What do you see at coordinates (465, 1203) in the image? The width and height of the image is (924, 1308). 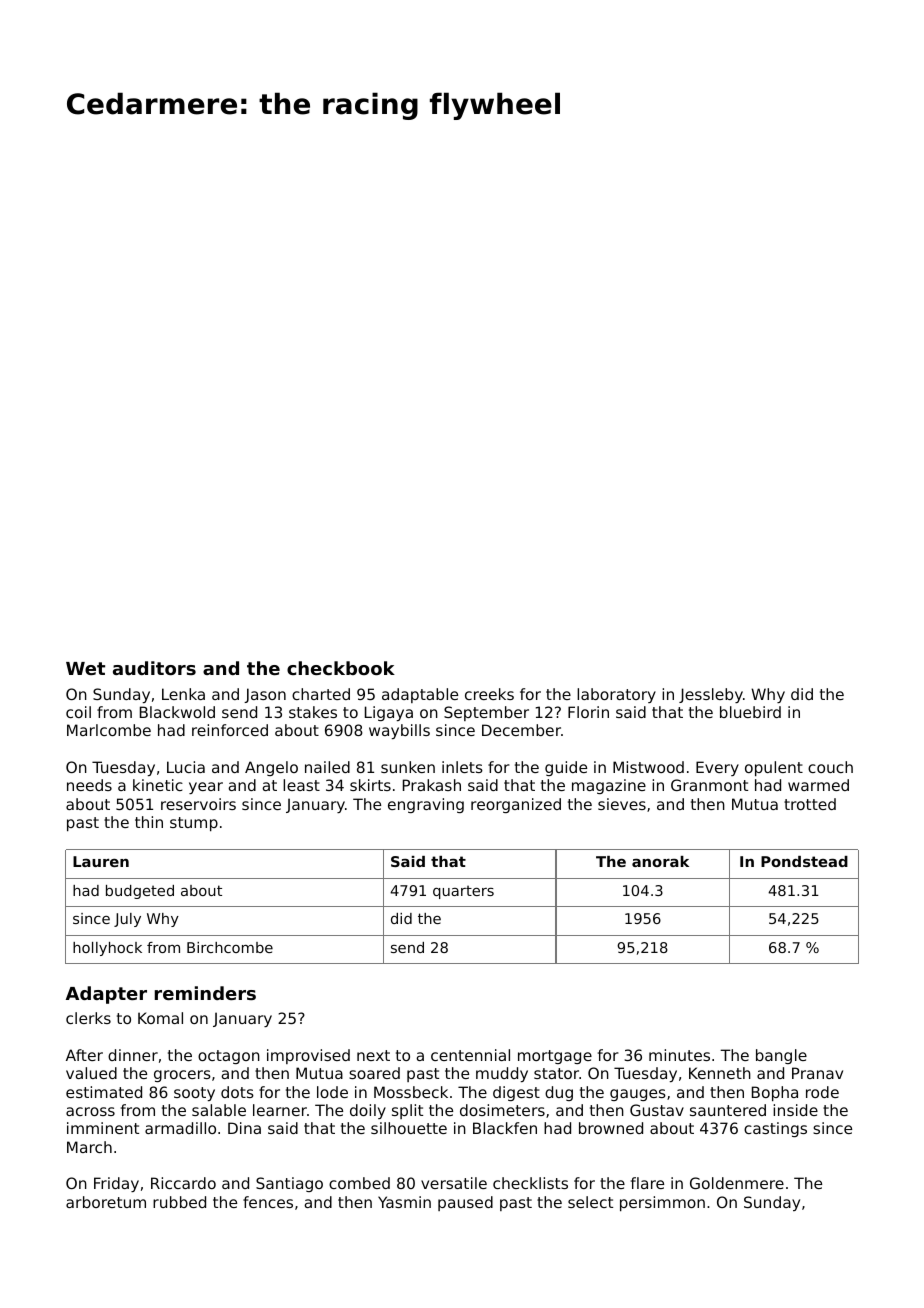 I see `paused` at bounding box center [465, 1203].
